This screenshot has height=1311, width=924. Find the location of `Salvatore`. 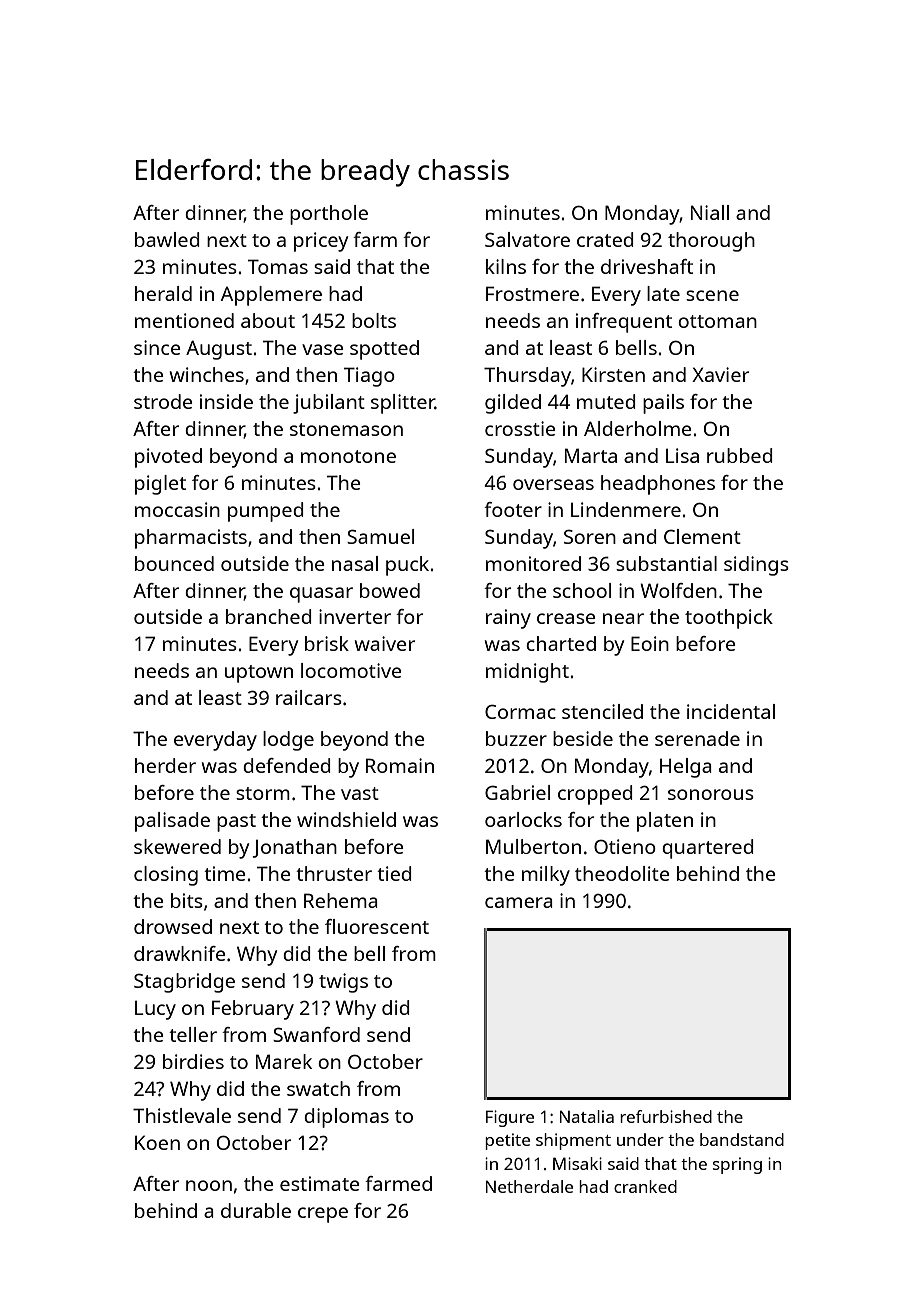

Salvatore is located at coordinates (527, 239).
